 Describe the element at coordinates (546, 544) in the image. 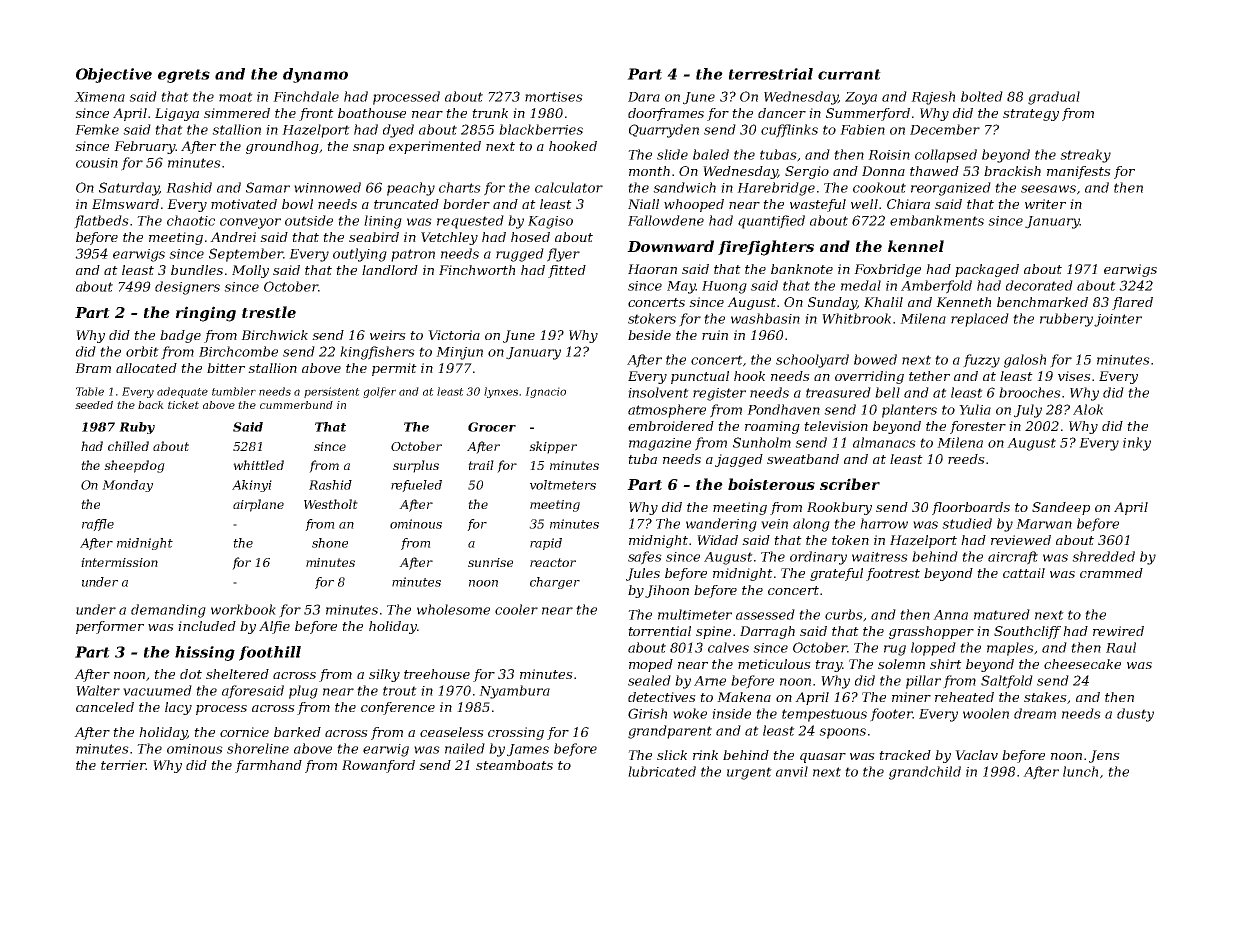

I see `rapid` at that location.
